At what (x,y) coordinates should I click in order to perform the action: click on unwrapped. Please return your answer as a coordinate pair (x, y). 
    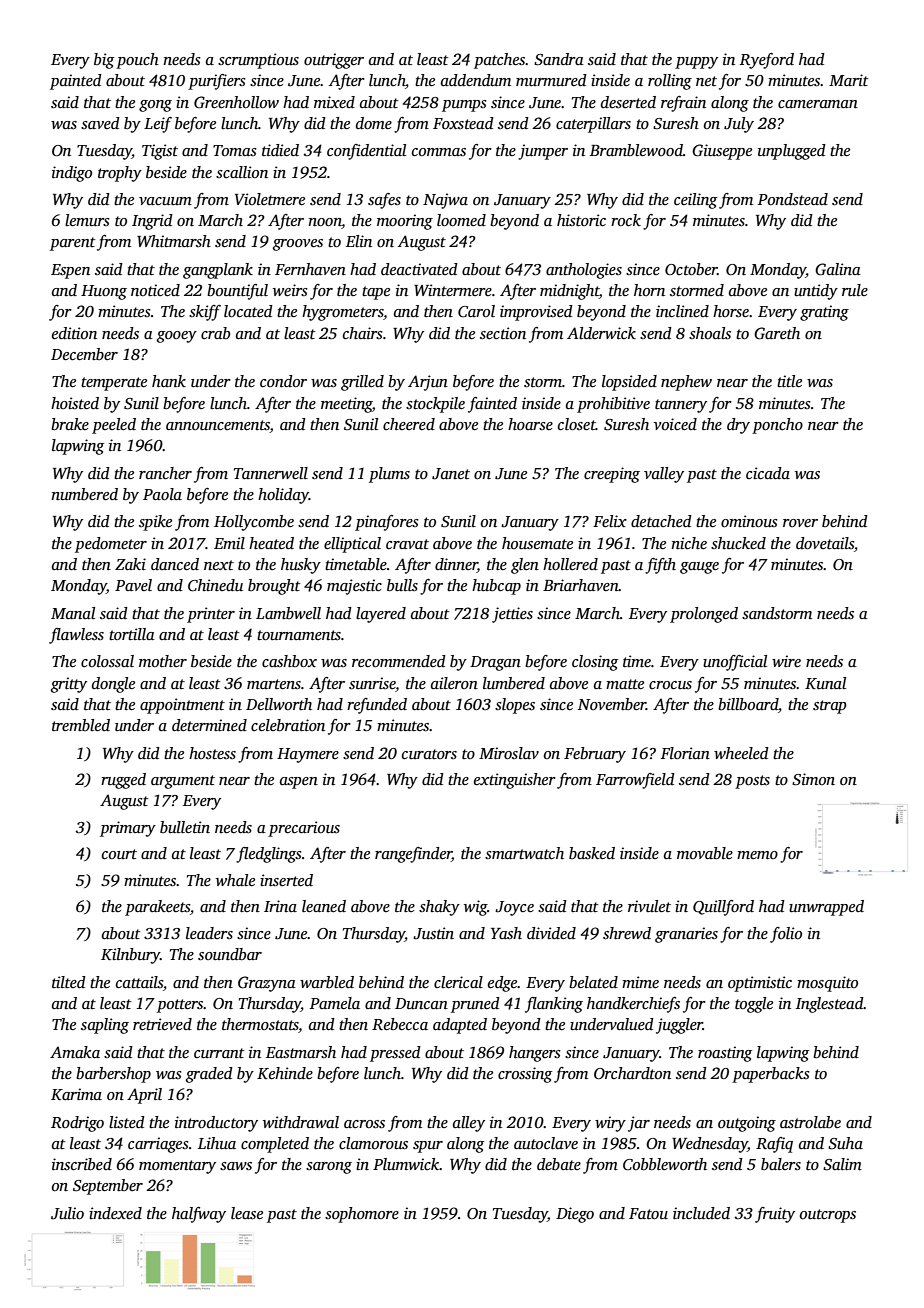
    Looking at the image, I should click on (826, 908).
